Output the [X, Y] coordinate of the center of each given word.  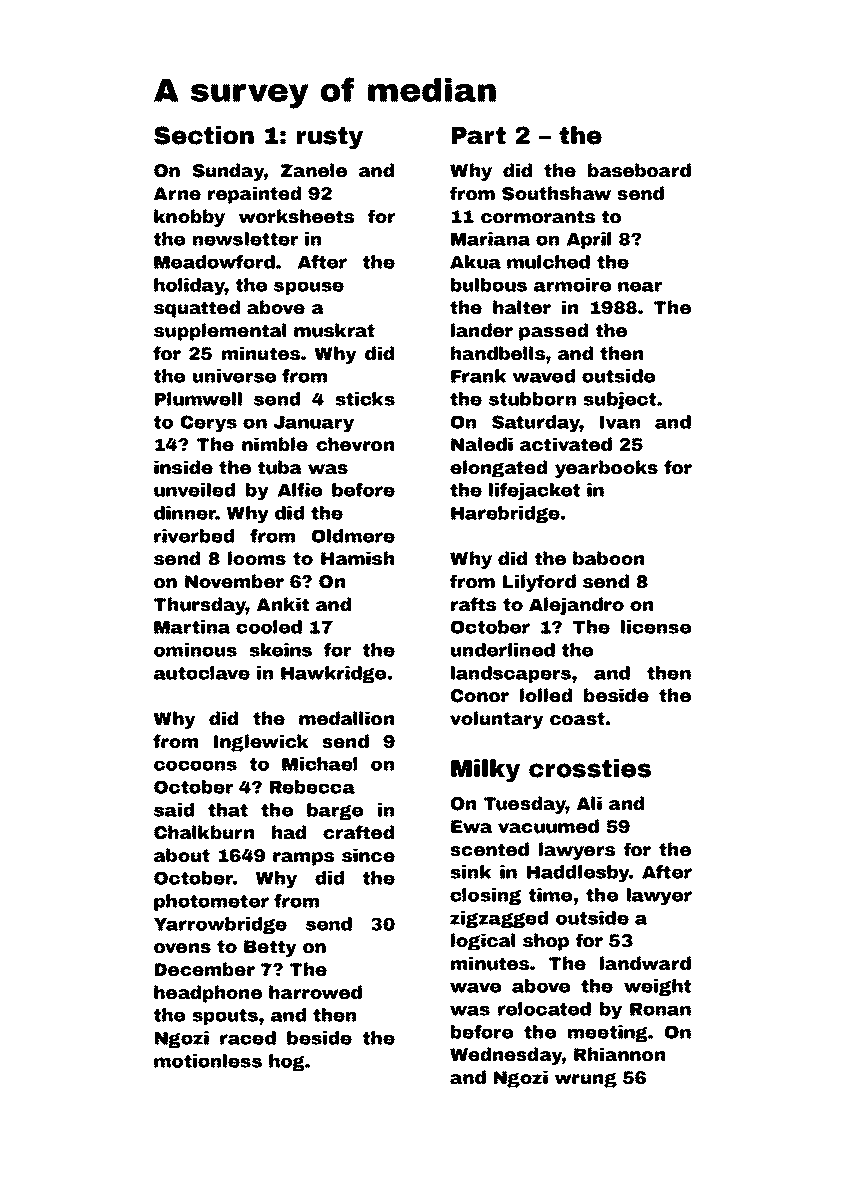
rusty [330, 138]
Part [479, 136]
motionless [208, 1061]
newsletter [245, 239]
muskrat [334, 330]
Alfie [300, 490]
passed [553, 332]
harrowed [315, 992]
